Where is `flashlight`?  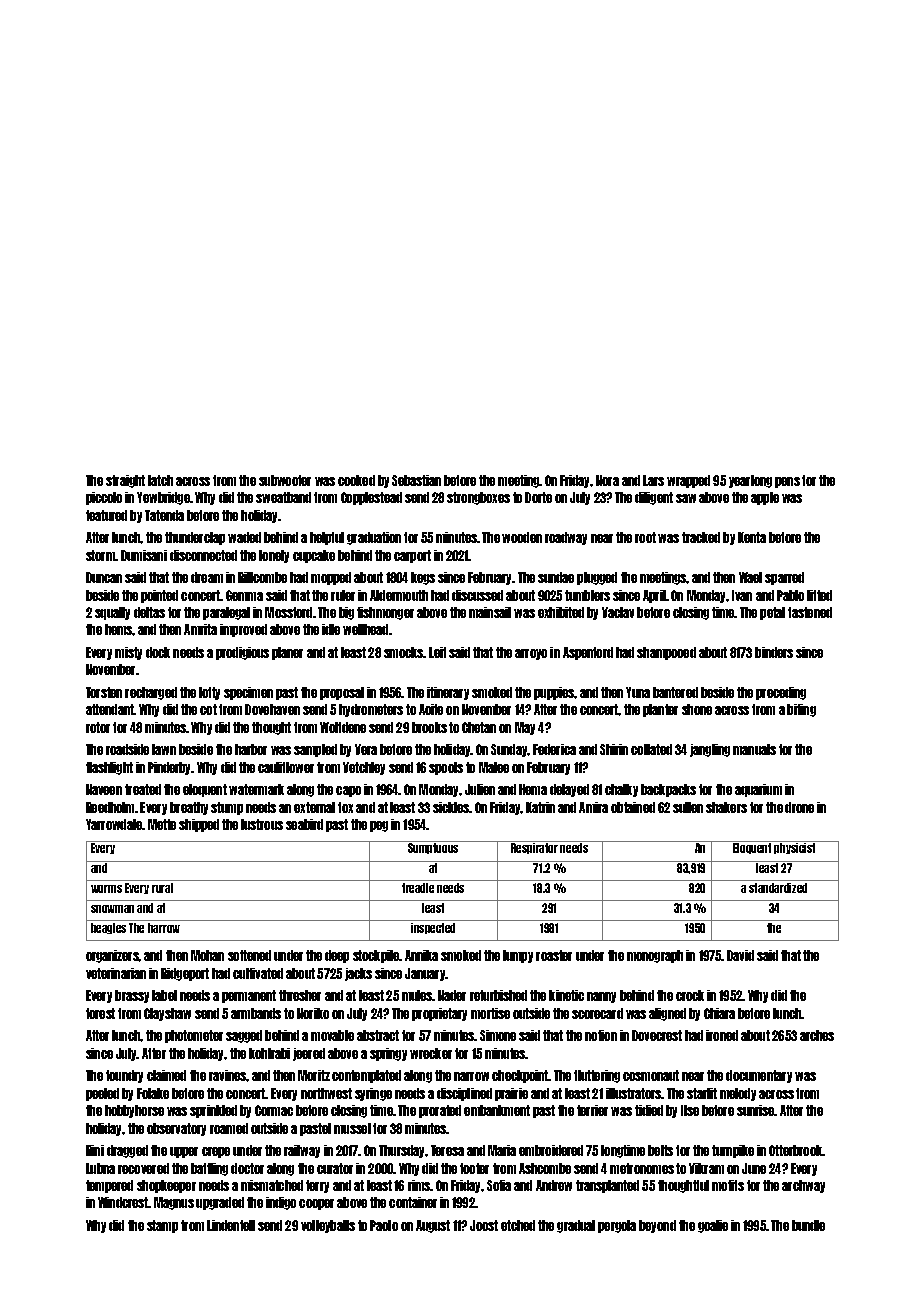 flashlight is located at coordinates (109, 768).
